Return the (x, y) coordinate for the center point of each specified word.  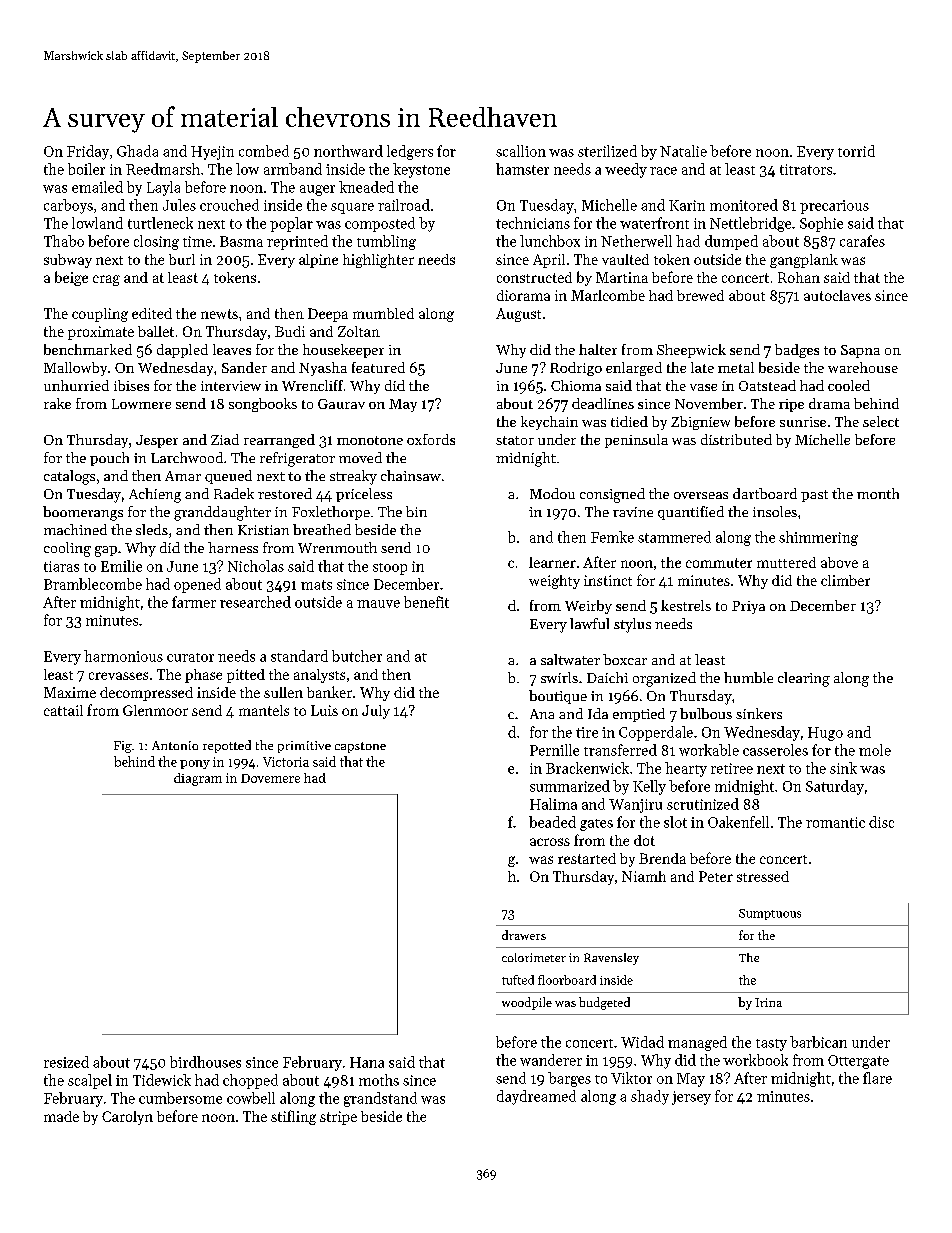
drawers (524, 935)
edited (152, 313)
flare (877, 1078)
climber (845, 580)
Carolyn (127, 1118)
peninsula (636, 441)
